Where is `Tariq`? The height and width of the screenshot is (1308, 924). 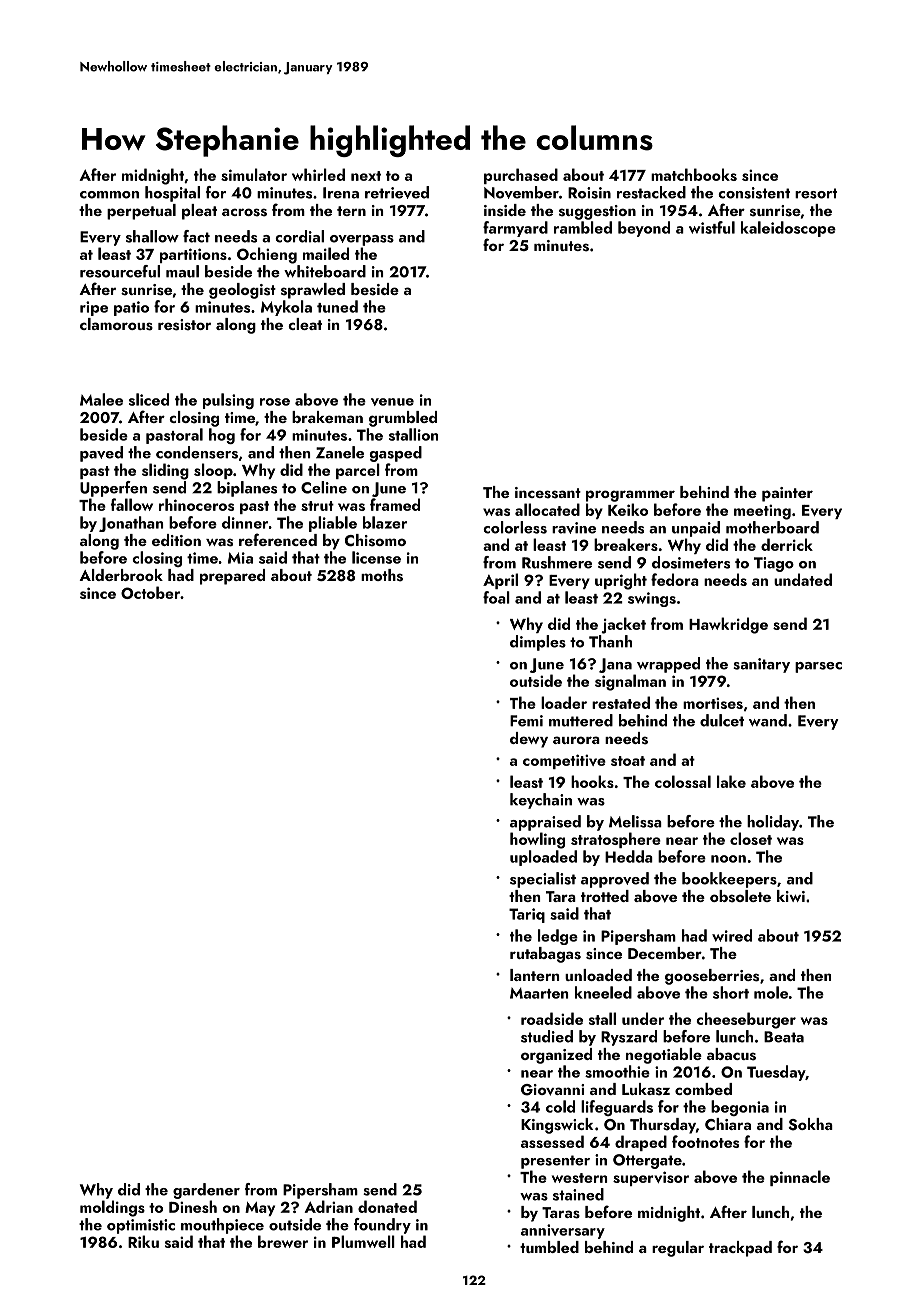 Tariq is located at coordinates (527, 915).
